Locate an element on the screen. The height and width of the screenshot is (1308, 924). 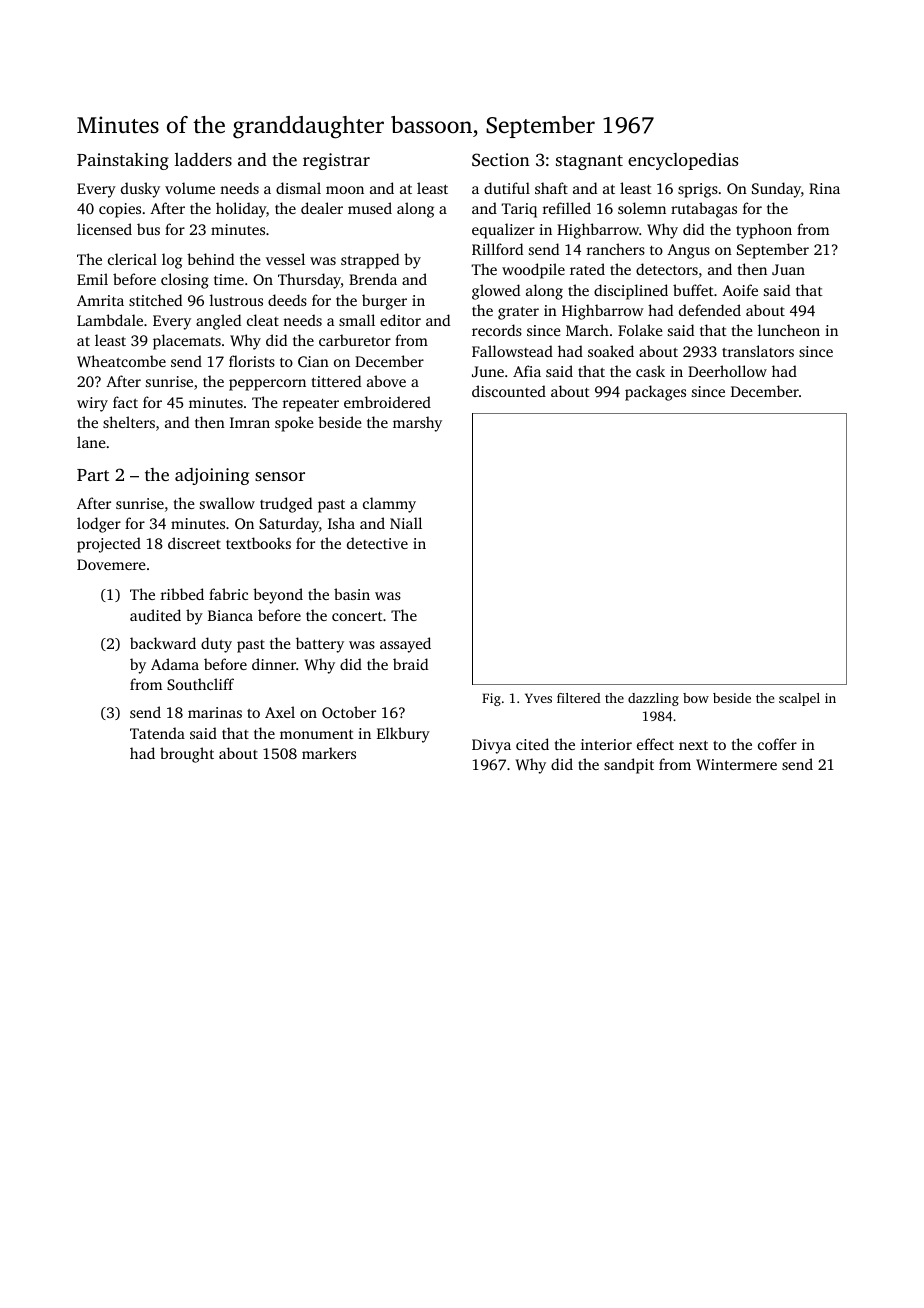
registrar is located at coordinates (336, 161).
